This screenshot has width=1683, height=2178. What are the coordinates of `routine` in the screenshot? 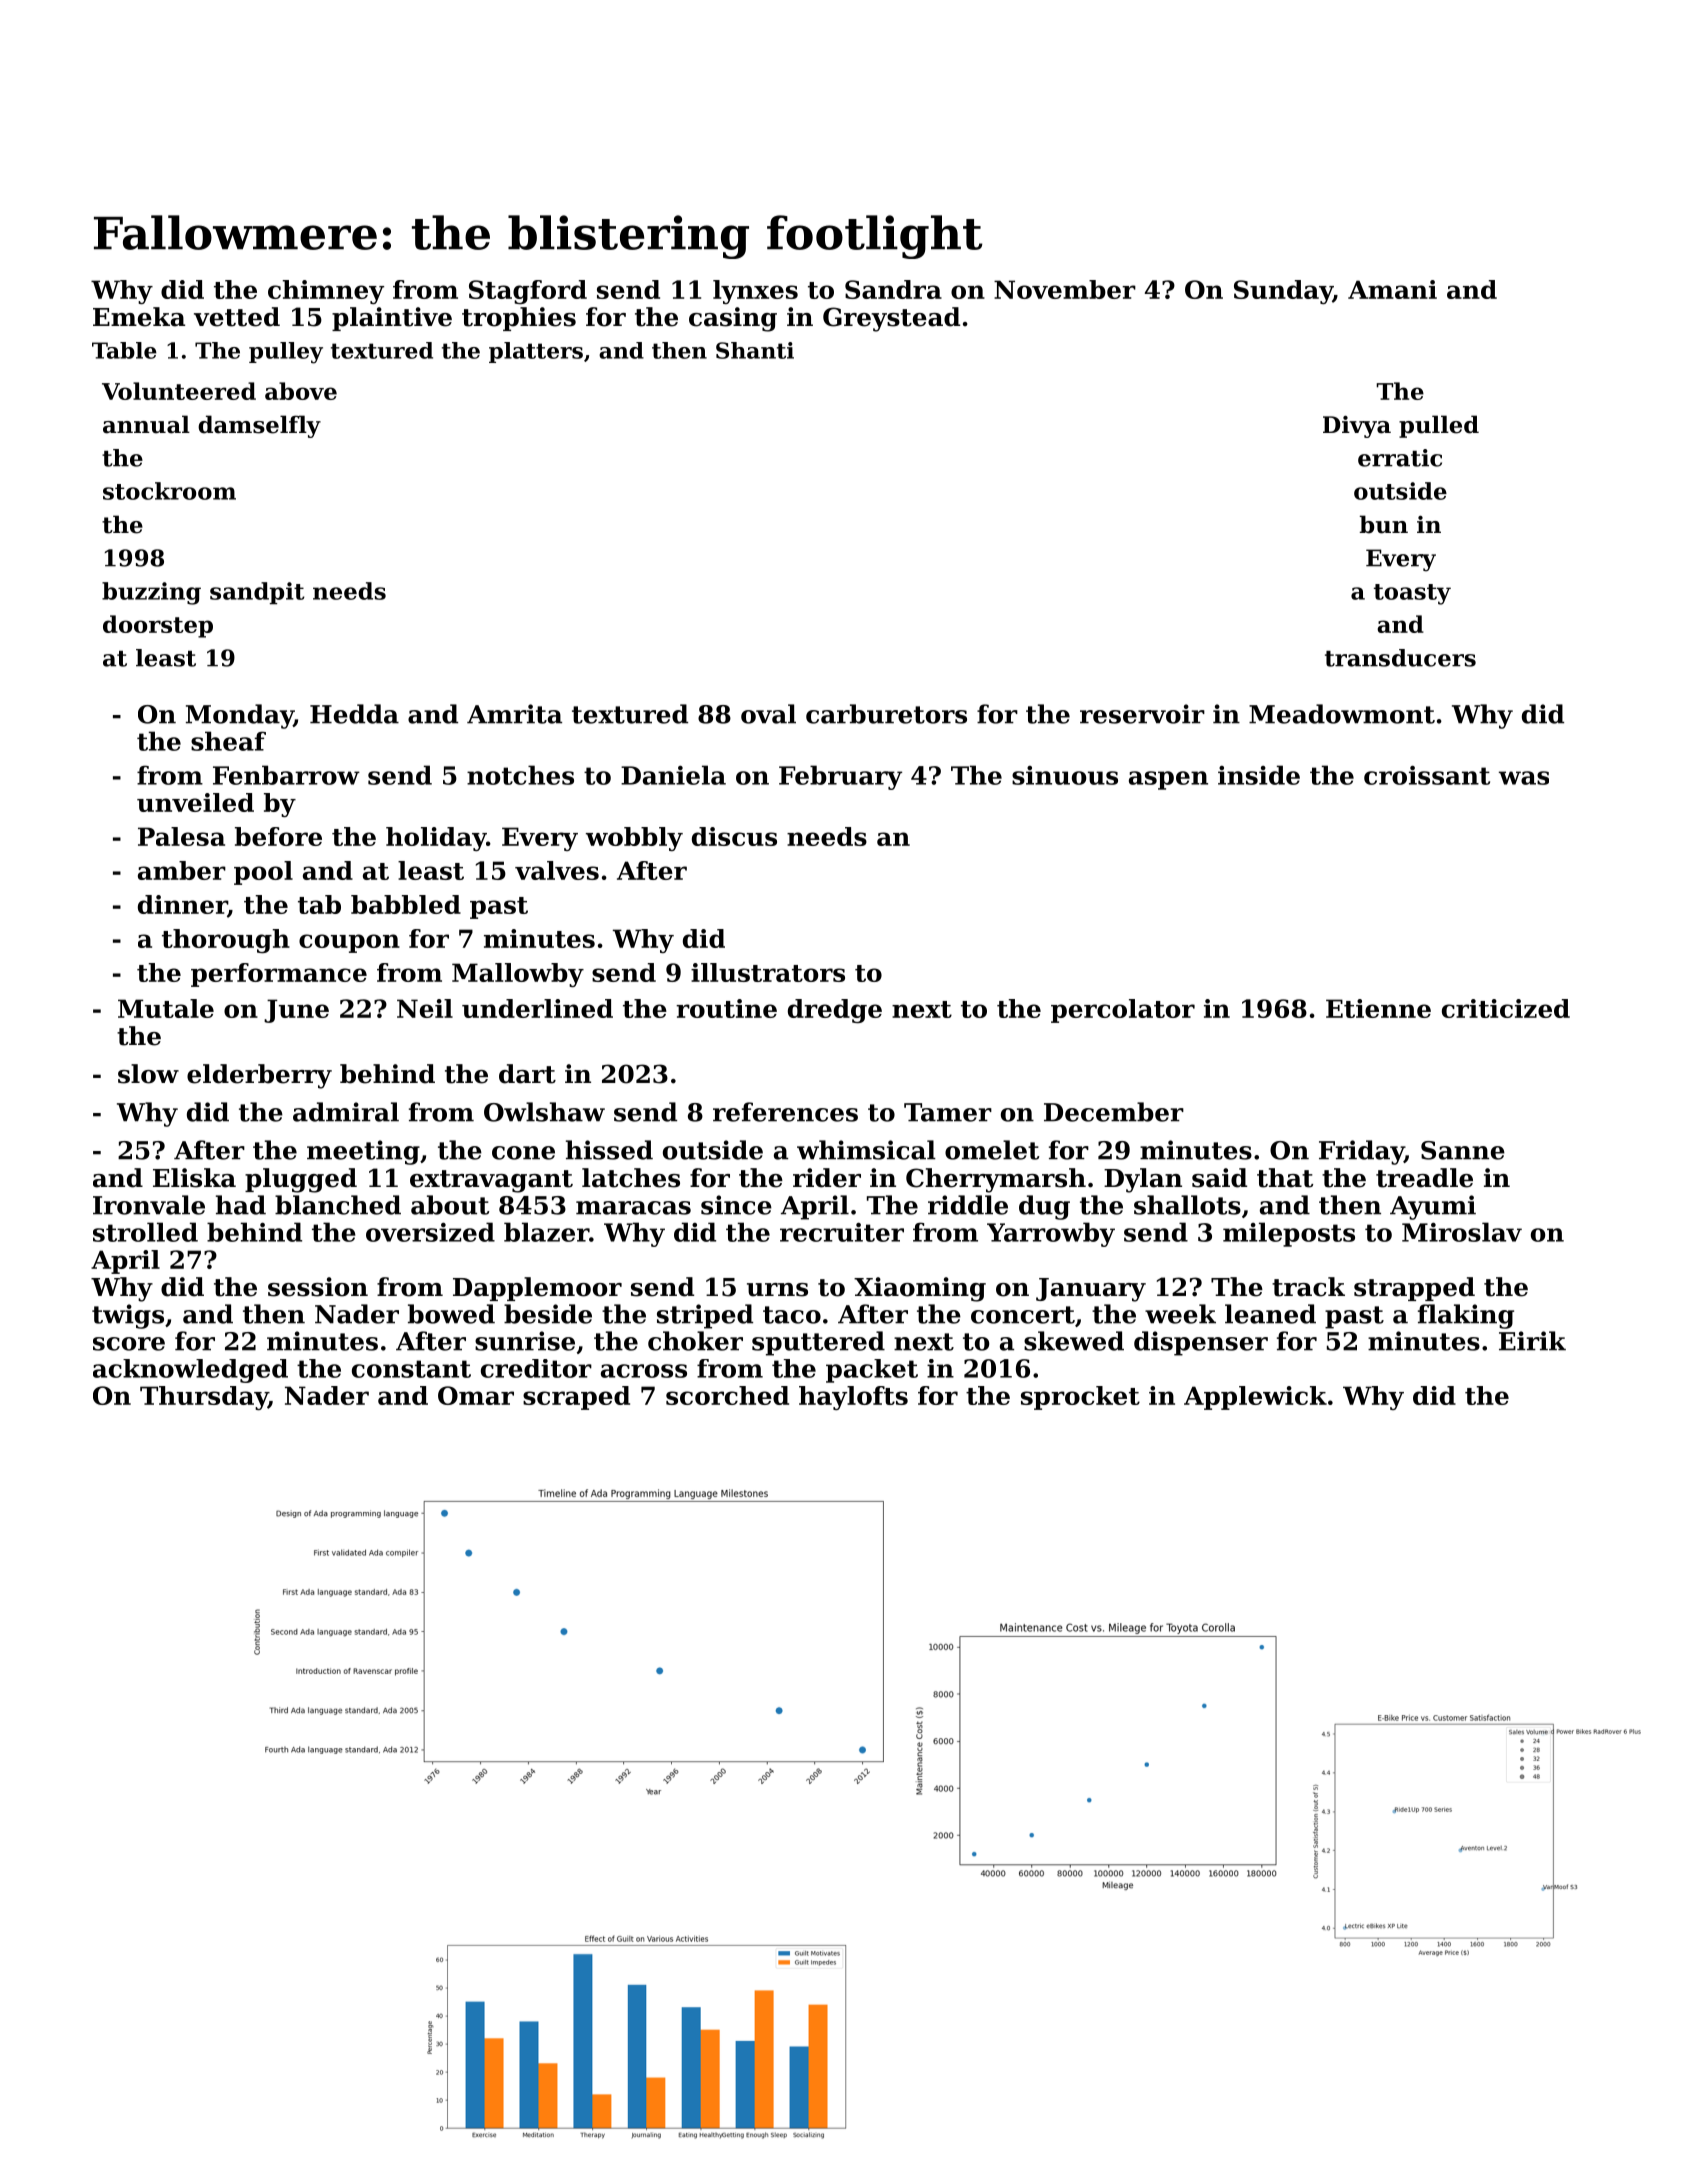 It's located at (726, 1008).
